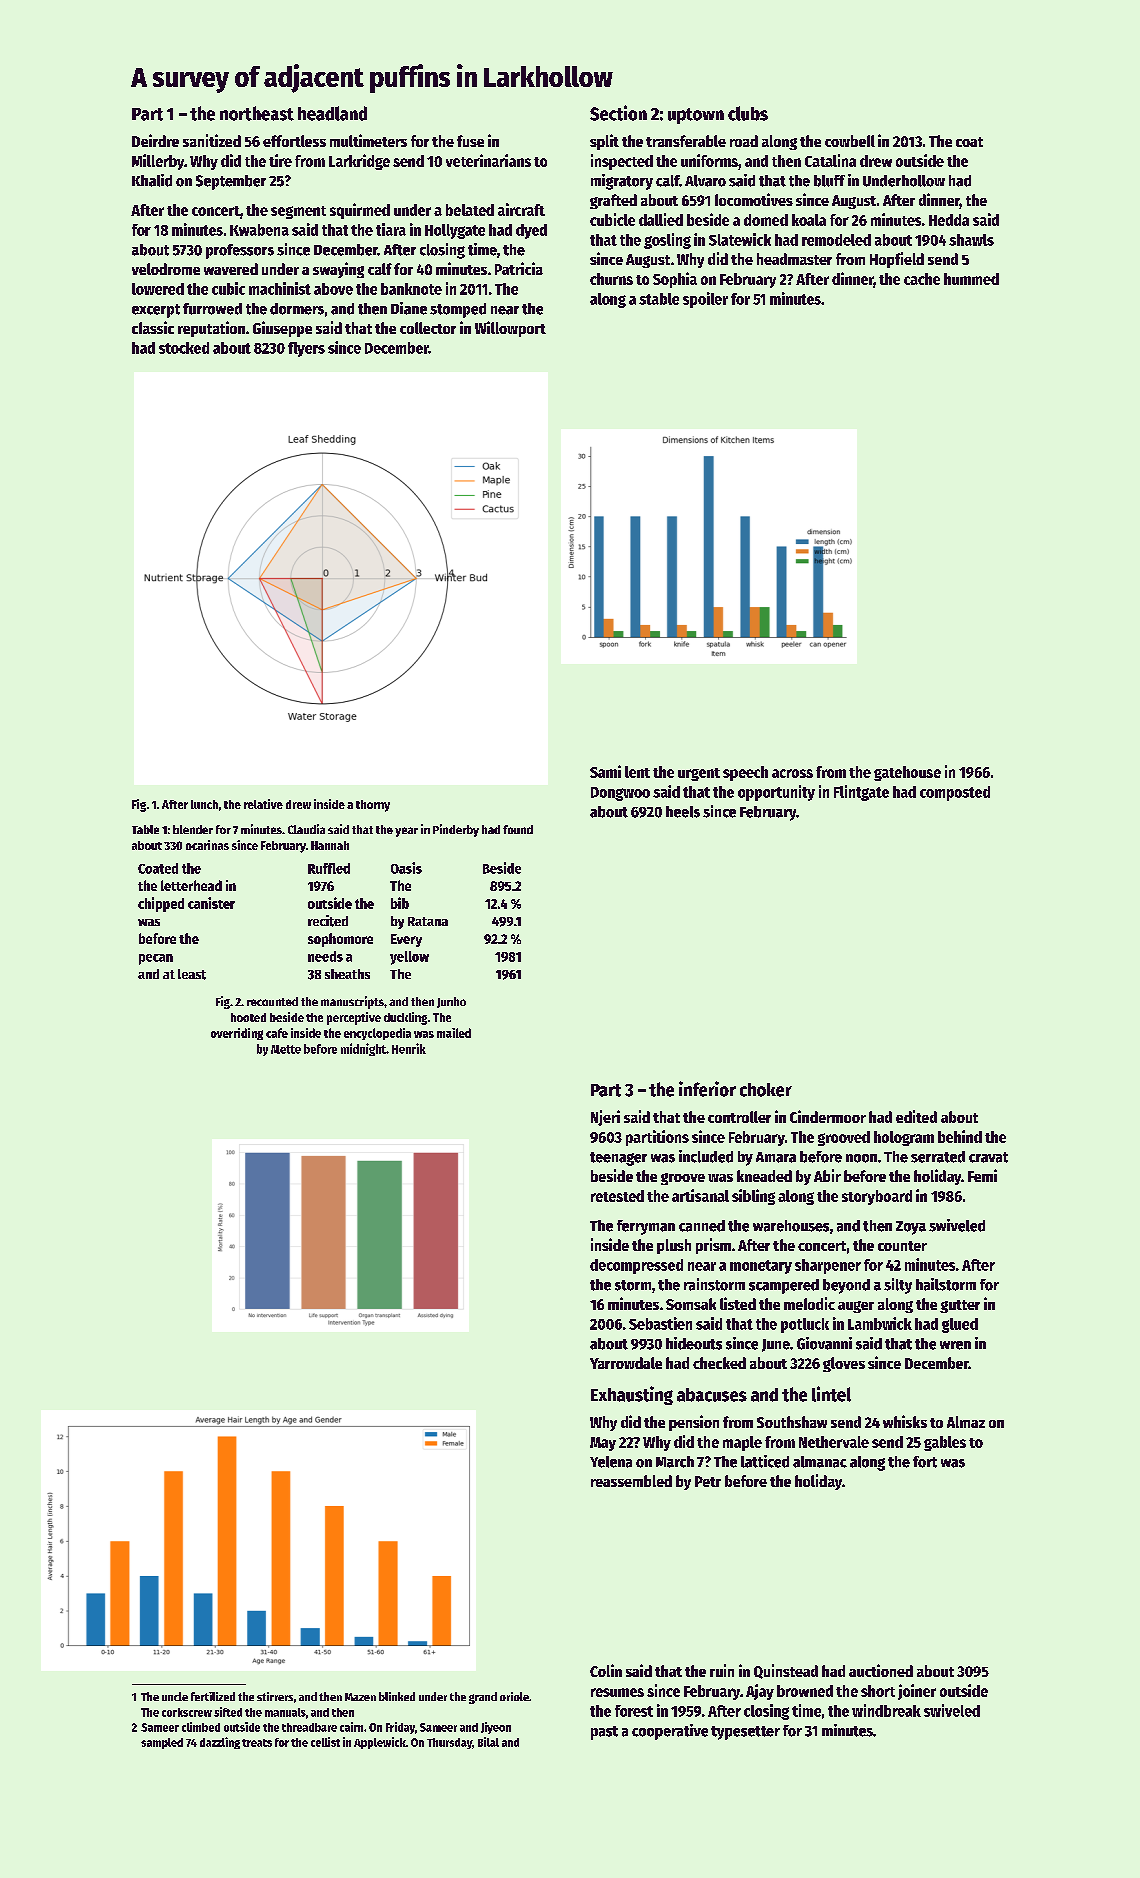 The height and width of the screenshot is (1878, 1140). I want to click on windbreak, so click(886, 1710).
